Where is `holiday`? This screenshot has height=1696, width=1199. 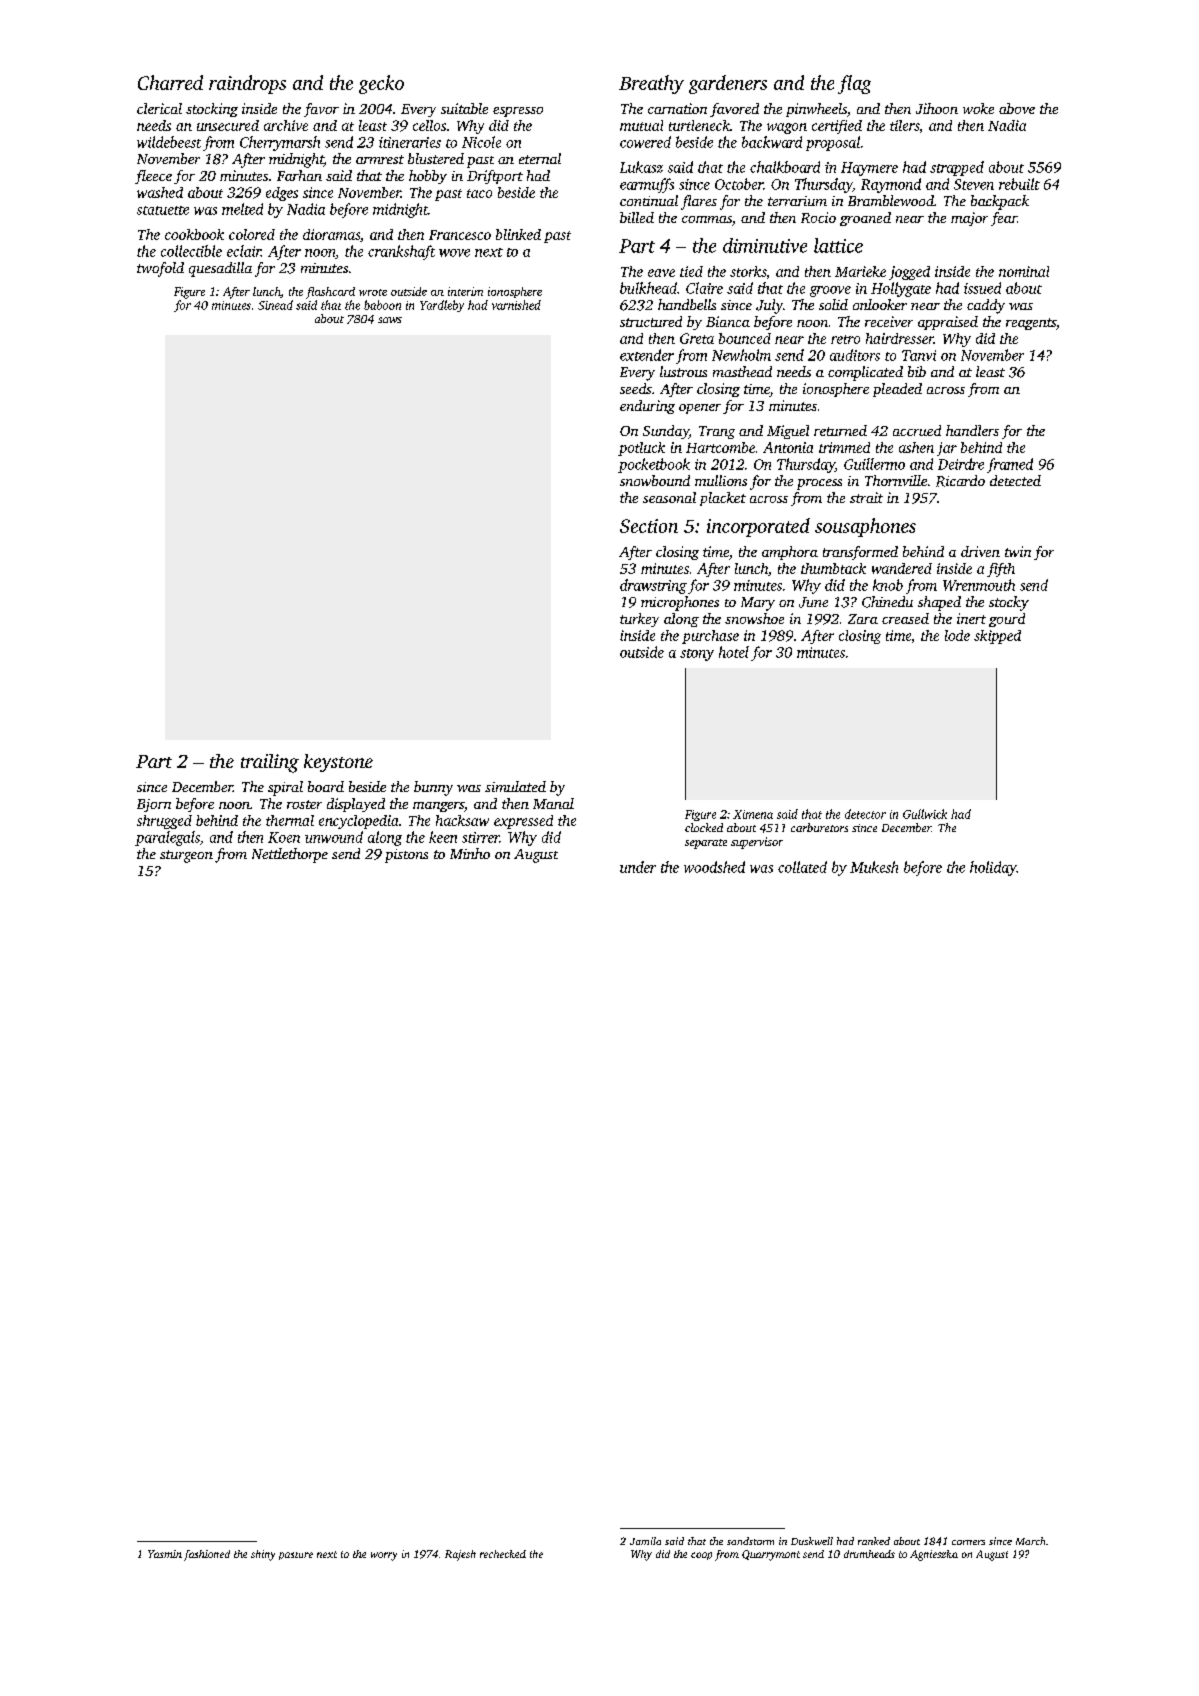
holiday is located at coordinates (993, 868).
